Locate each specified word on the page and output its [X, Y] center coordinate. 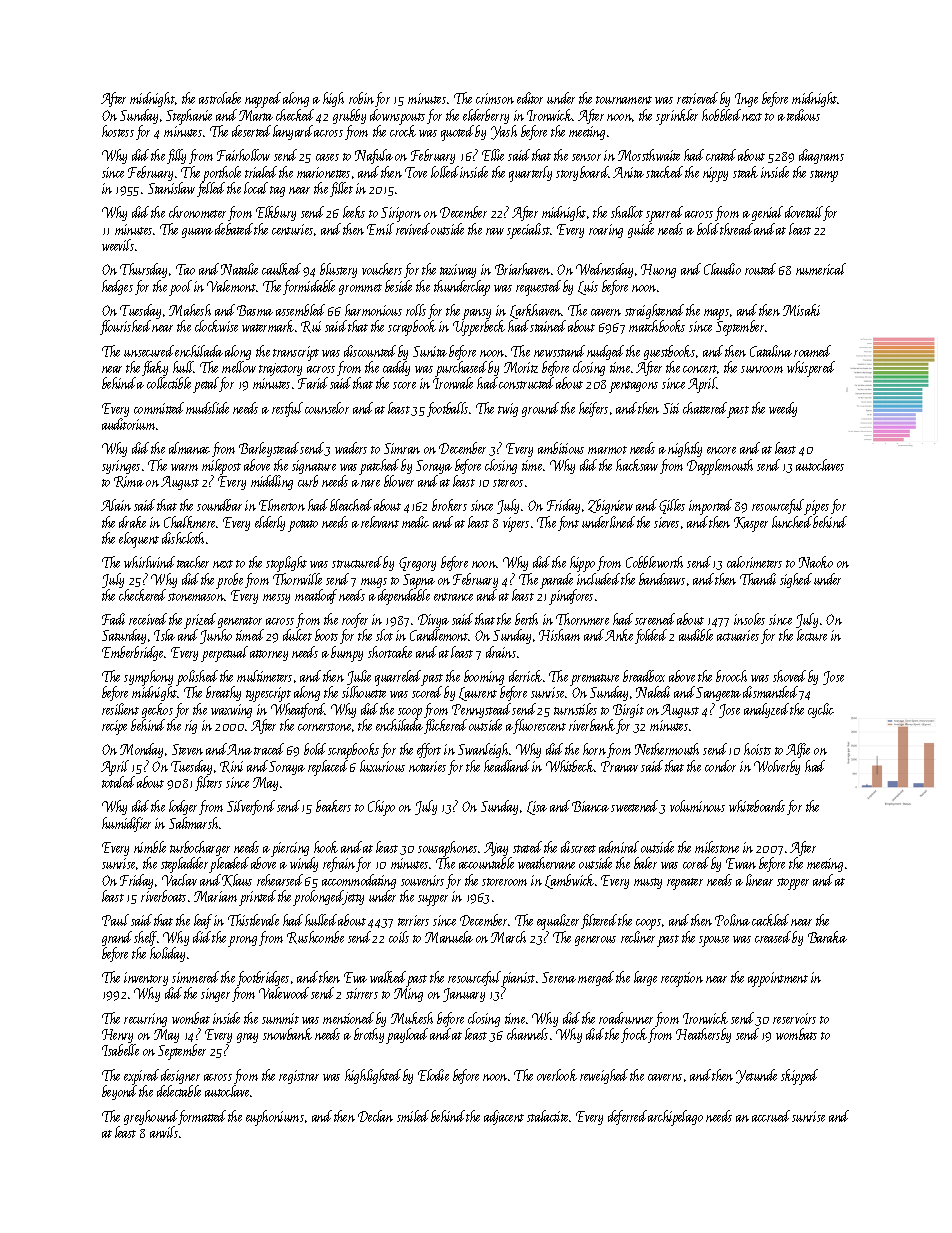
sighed [796, 580]
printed [257, 898]
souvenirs [422, 880]
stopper [793, 884]
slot [384, 635]
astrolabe [220, 98]
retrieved [697, 98]
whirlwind [149, 562]
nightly [685, 449]
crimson [495, 98]
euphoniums [275, 1118]
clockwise [216, 326]
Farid [313, 383]
